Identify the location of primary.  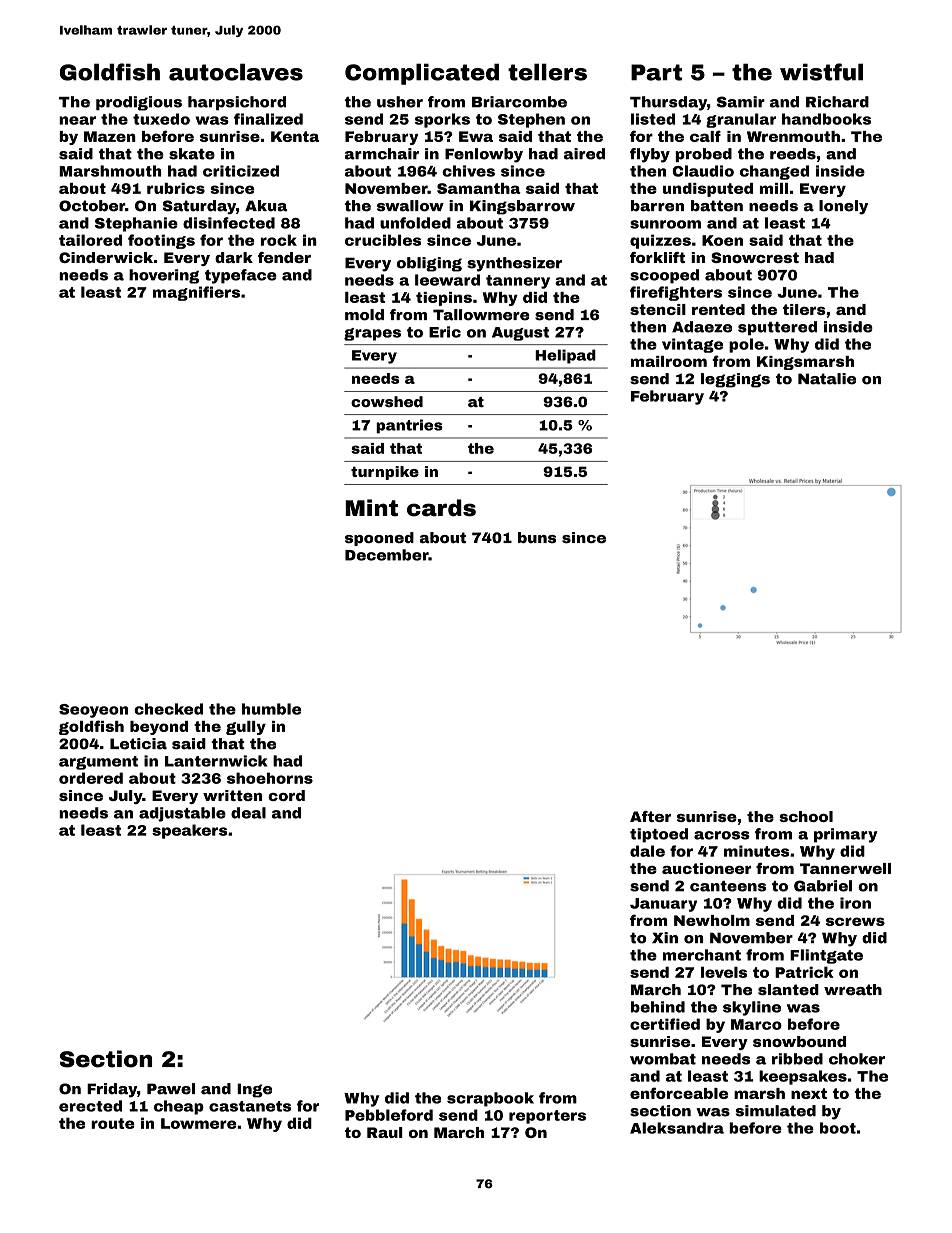
(845, 835).
